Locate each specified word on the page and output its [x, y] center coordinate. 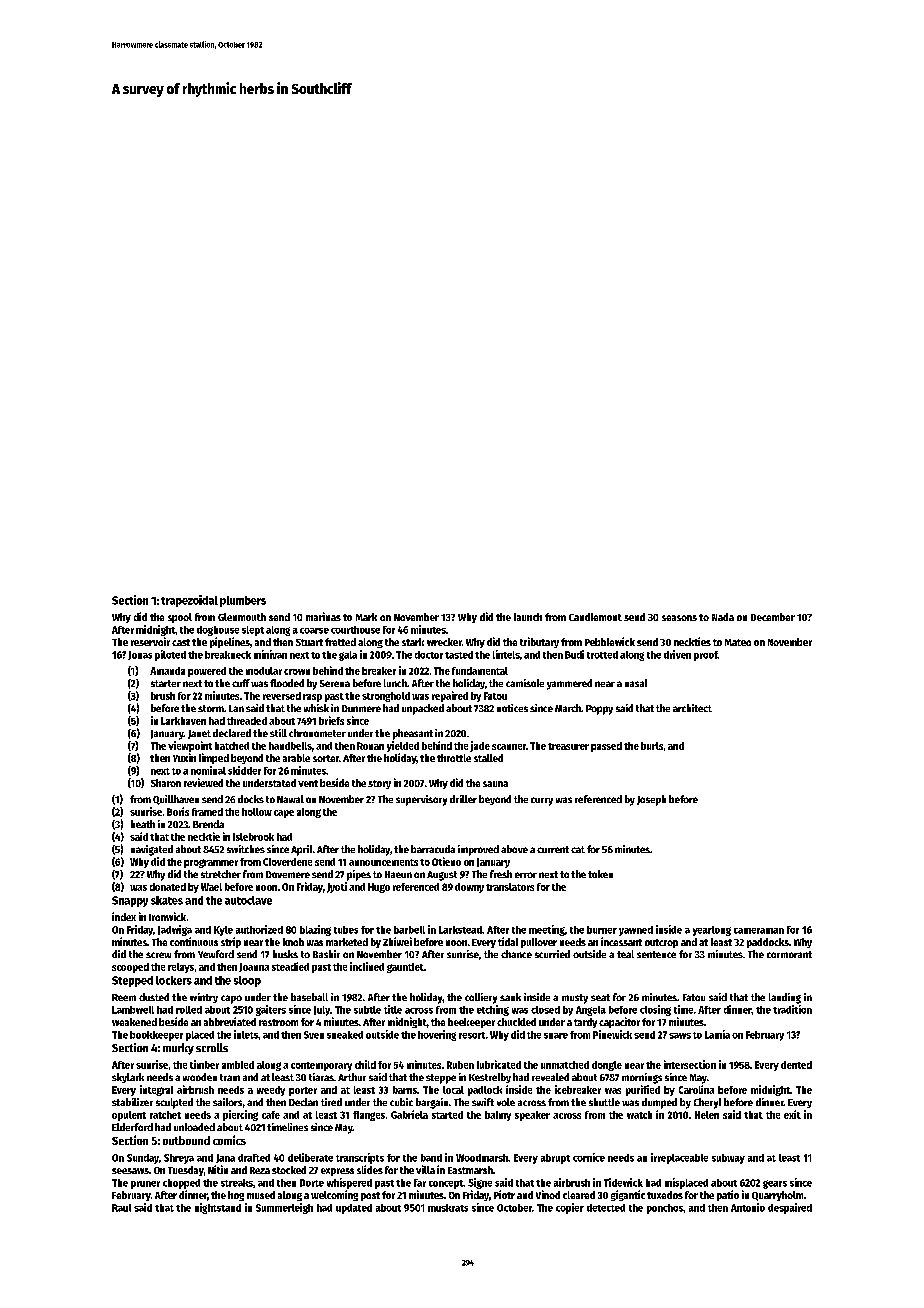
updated [354, 1209]
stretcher [221, 874]
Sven [314, 1035]
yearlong [712, 931]
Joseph [651, 800]
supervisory [421, 800]
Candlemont [595, 617]
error [526, 875]
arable [296, 758]
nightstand [218, 1208]
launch [528, 617]
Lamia [717, 1034]
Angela [591, 1011]
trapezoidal [189, 601]
